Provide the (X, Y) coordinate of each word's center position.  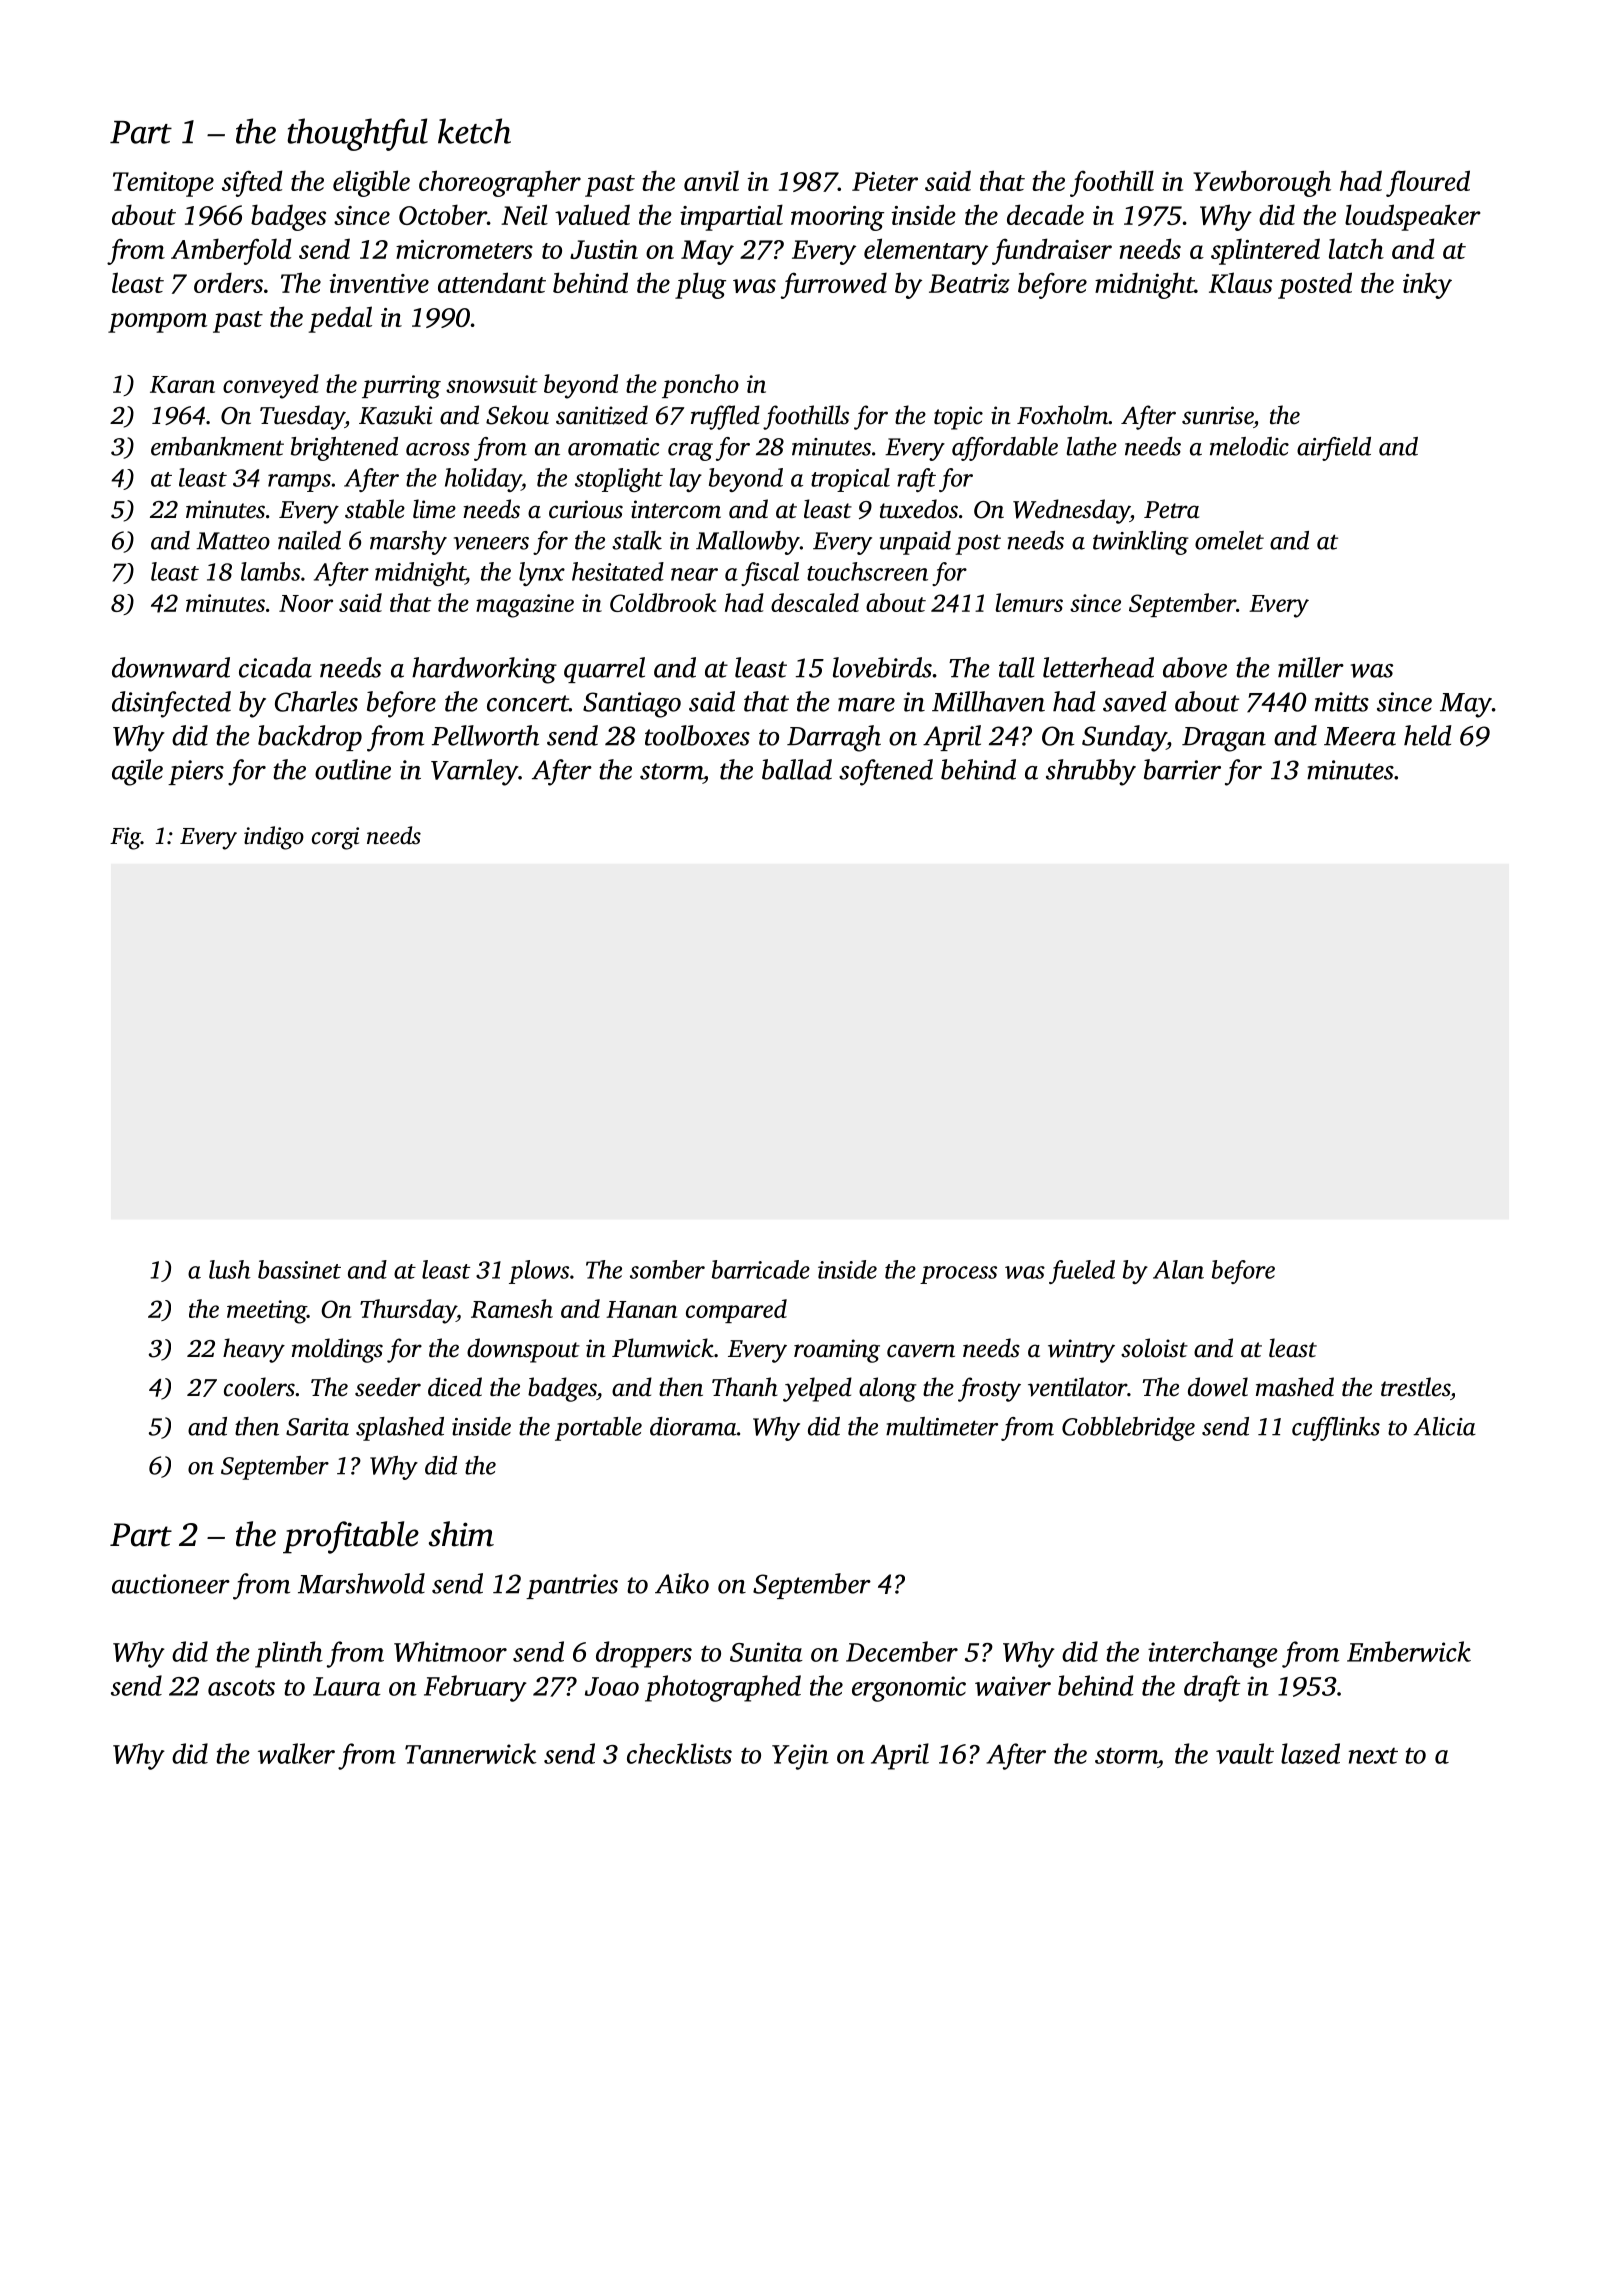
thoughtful (357, 134)
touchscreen (867, 571)
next (1373, 1756)
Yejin (800, 1757)
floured (1428, 183)
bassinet (299, 1269)
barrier (1182, 769)
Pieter (885, 181)
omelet (1229, 540)
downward (171, 667)
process (958, 1275)
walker (296, 1753)
